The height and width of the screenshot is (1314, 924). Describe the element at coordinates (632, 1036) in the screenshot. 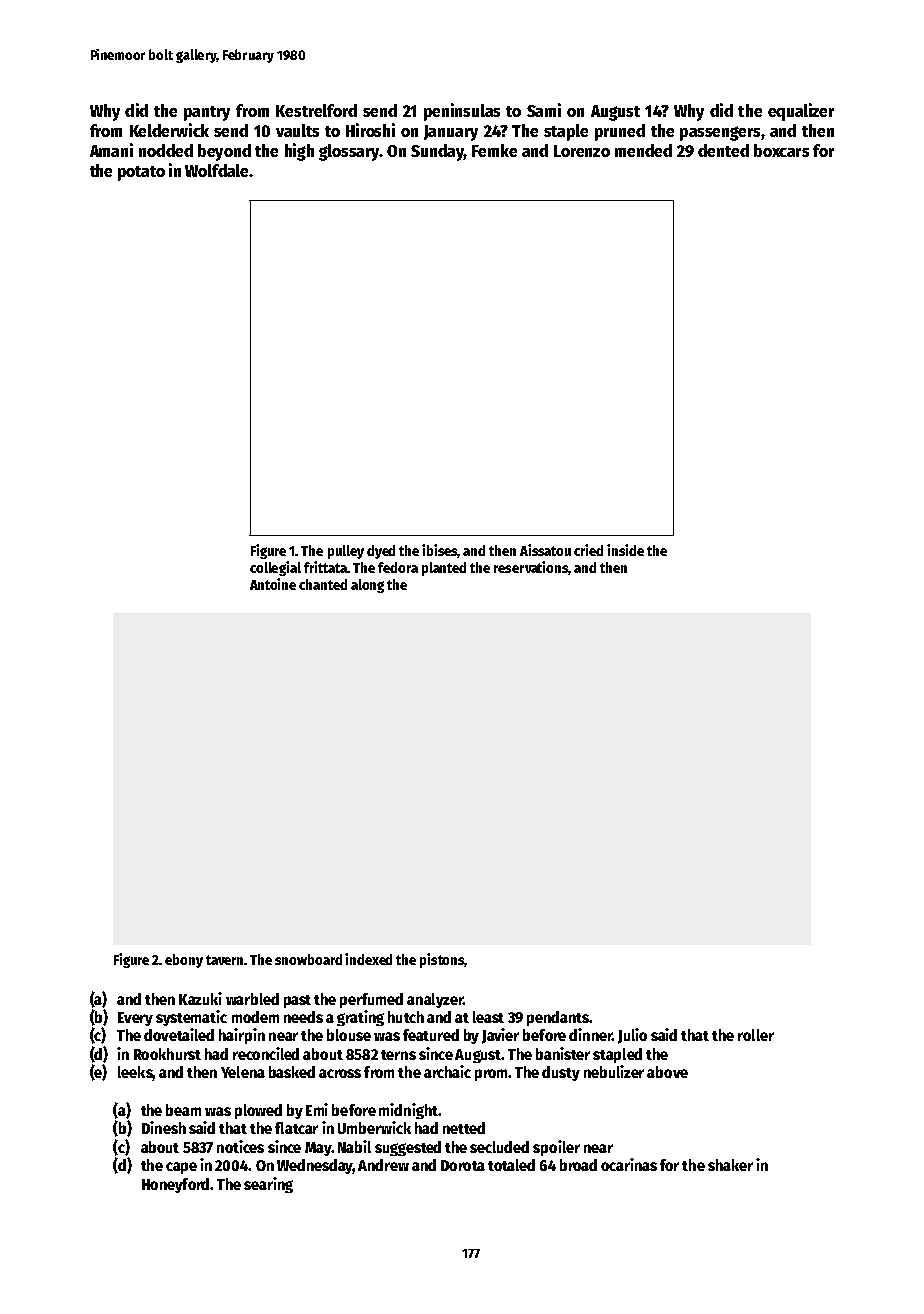

I see `Julio` at that location.
